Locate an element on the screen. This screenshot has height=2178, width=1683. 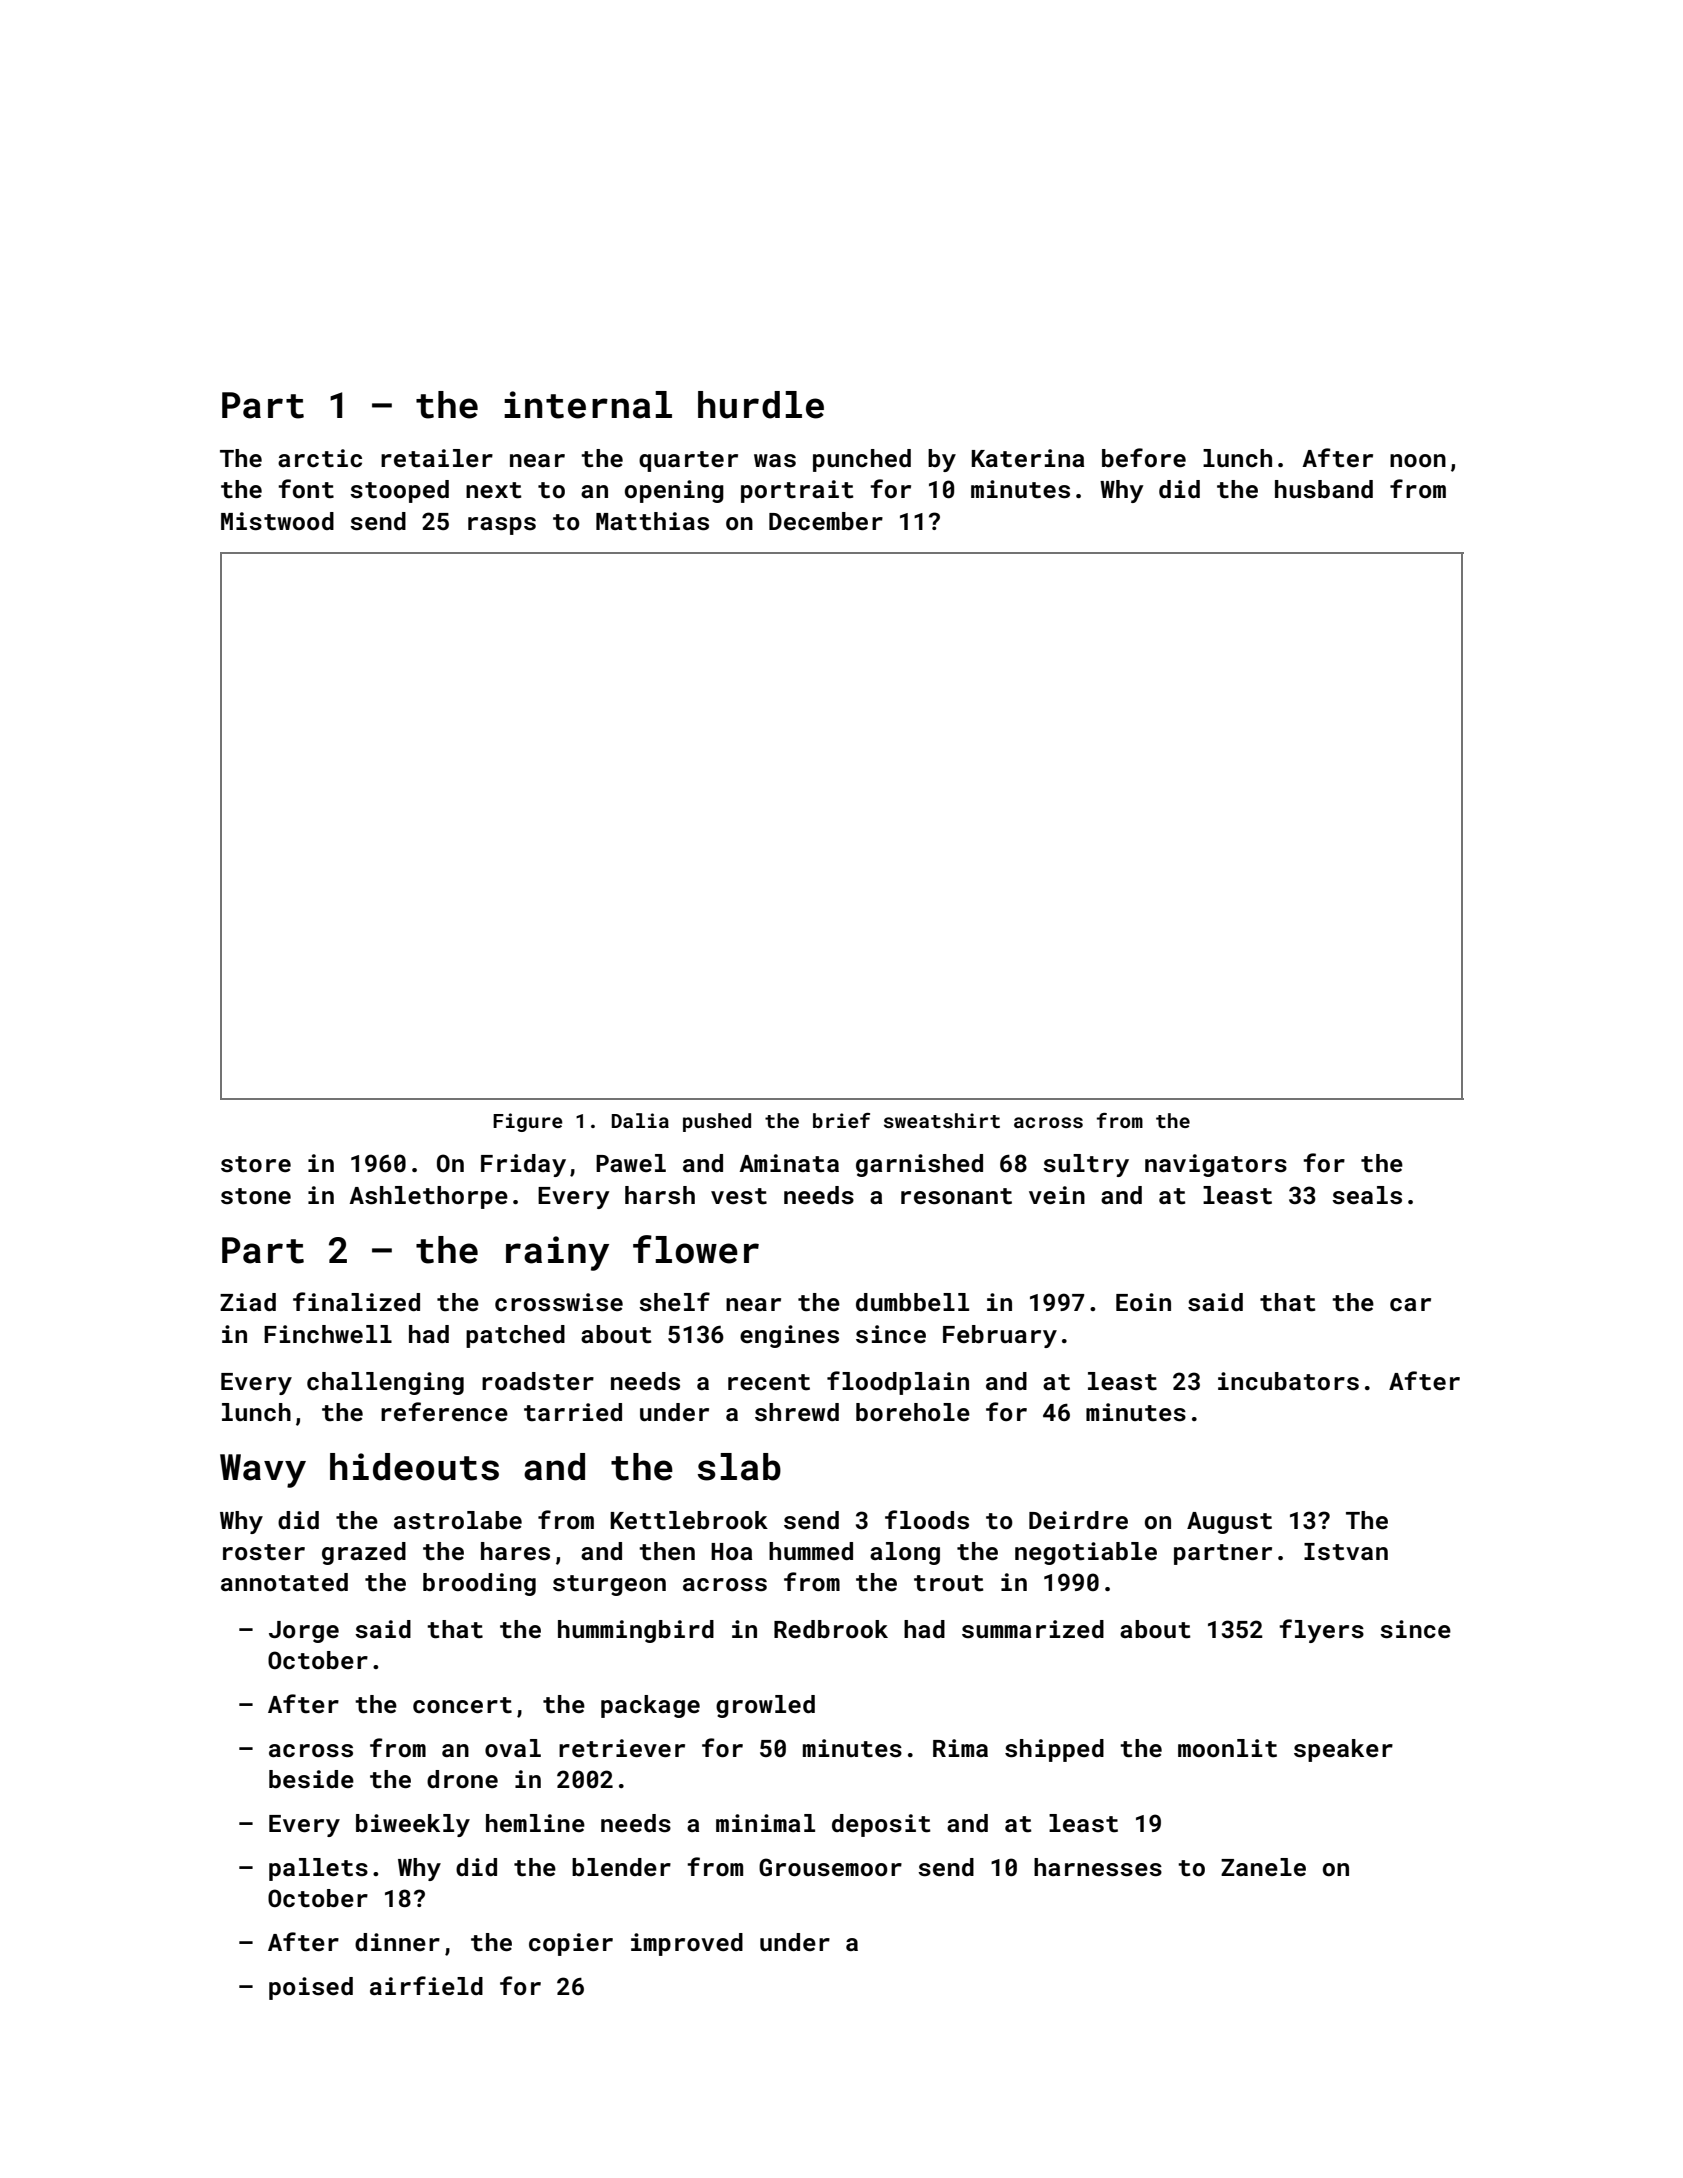
store is located at coordinates (256, 1164).
